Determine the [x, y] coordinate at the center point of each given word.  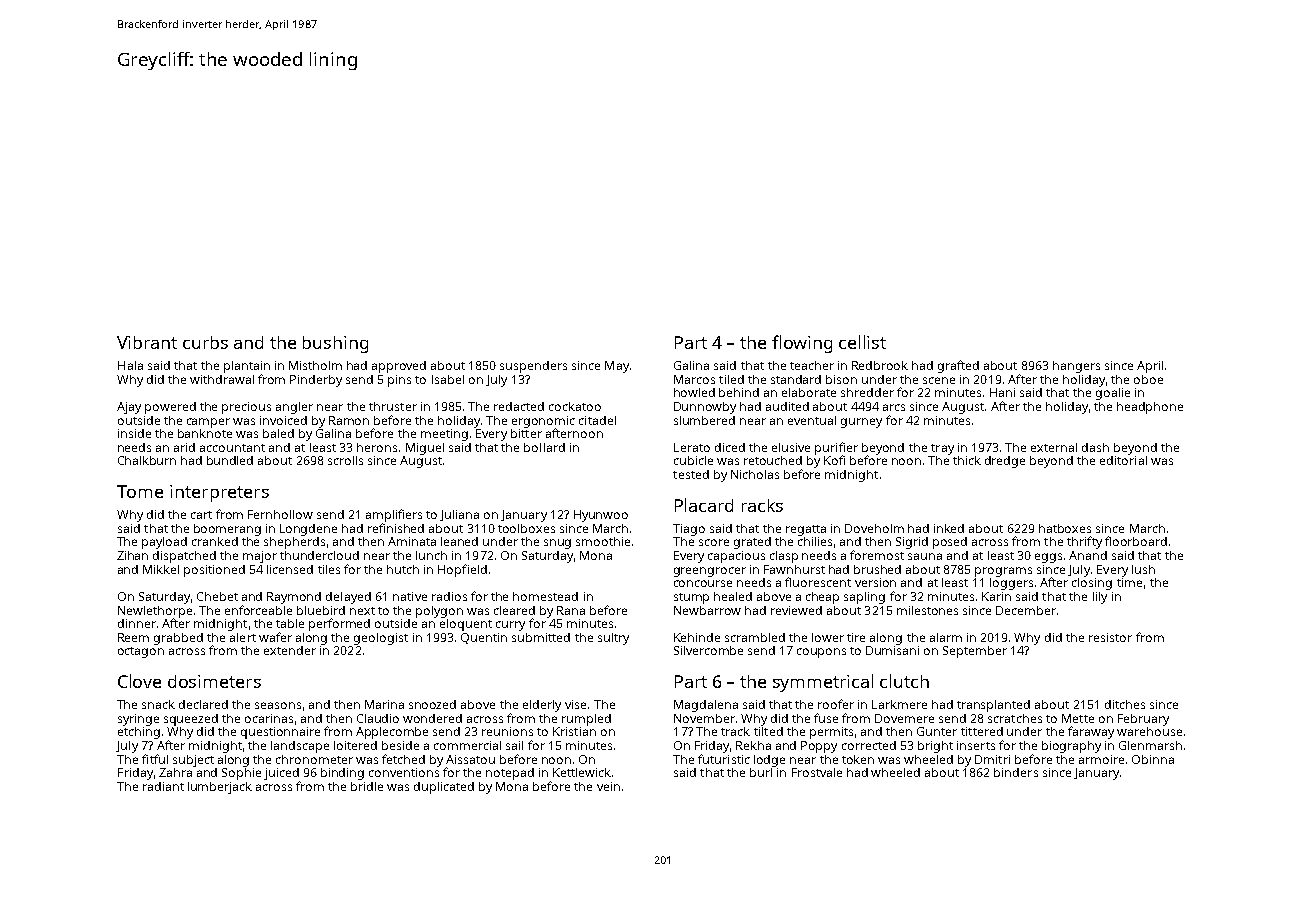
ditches [1125, 704]
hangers [1076, 367]
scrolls [345, 460]
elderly [542, 706]
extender [290, 650]
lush [1143, 569]
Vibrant [147, 342]
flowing [802, 344]
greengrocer [710, 572]
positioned [214, 571]
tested [691, 474]
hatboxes [1065, 528]
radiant [163, 786]
